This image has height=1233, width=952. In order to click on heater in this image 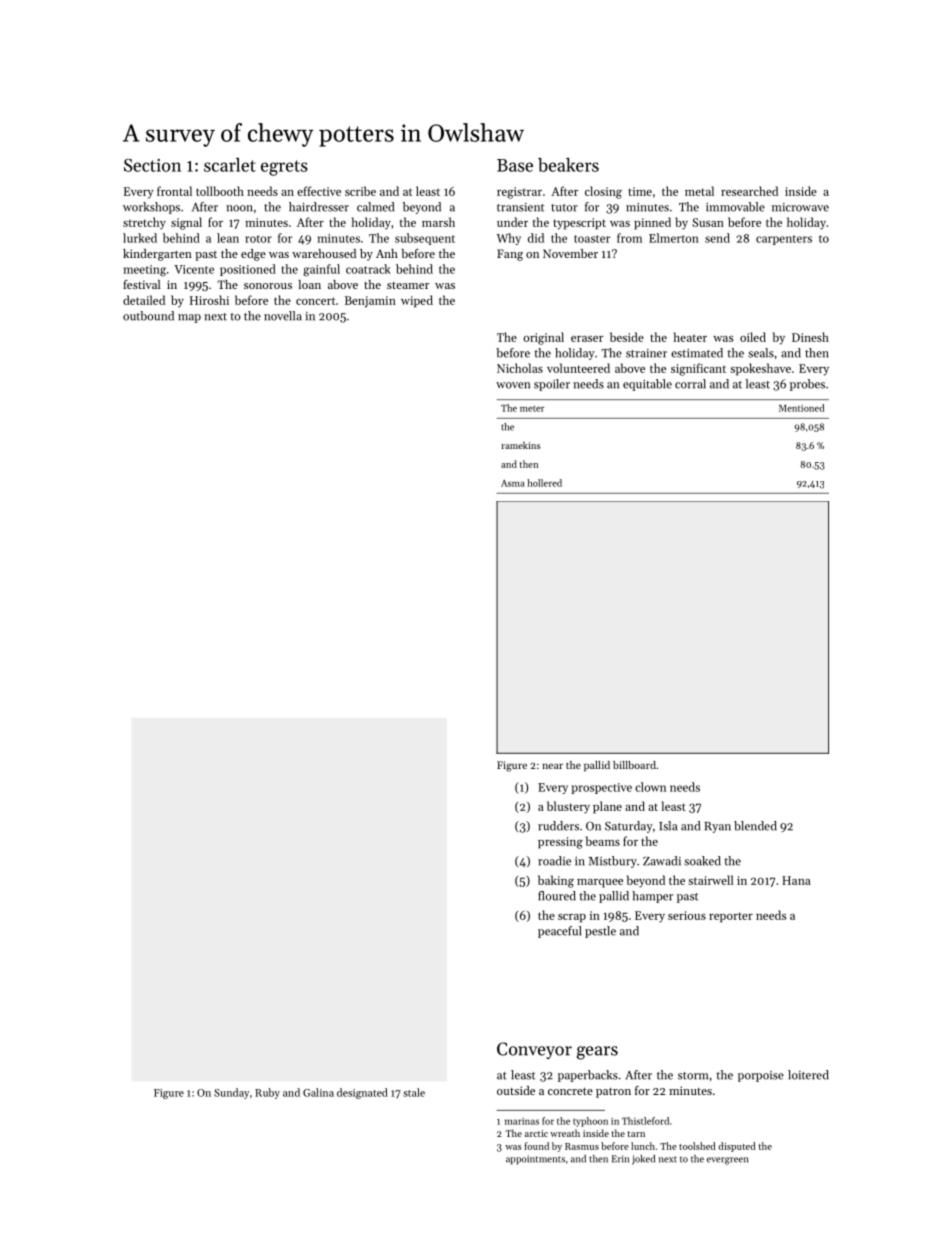, I will do `click(690, 337)`.
